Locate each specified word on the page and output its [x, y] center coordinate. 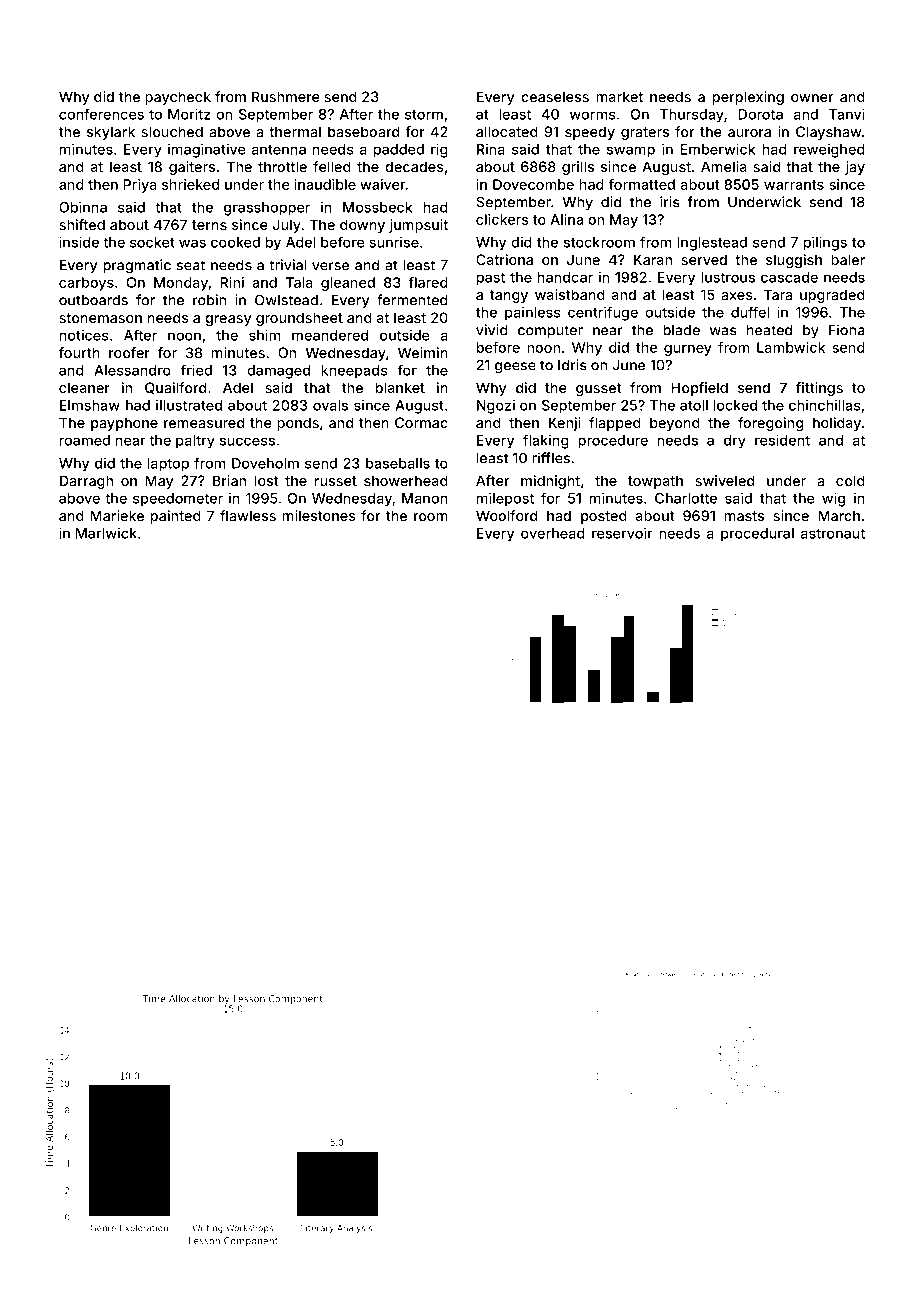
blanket [400, 387]
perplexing [748, 98]
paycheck [178, 98]
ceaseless [555, 96]
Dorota [760, 114]
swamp [631, 152]
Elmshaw [90, 405]
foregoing [770, 424]
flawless [248, 515]
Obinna [83, 207]
